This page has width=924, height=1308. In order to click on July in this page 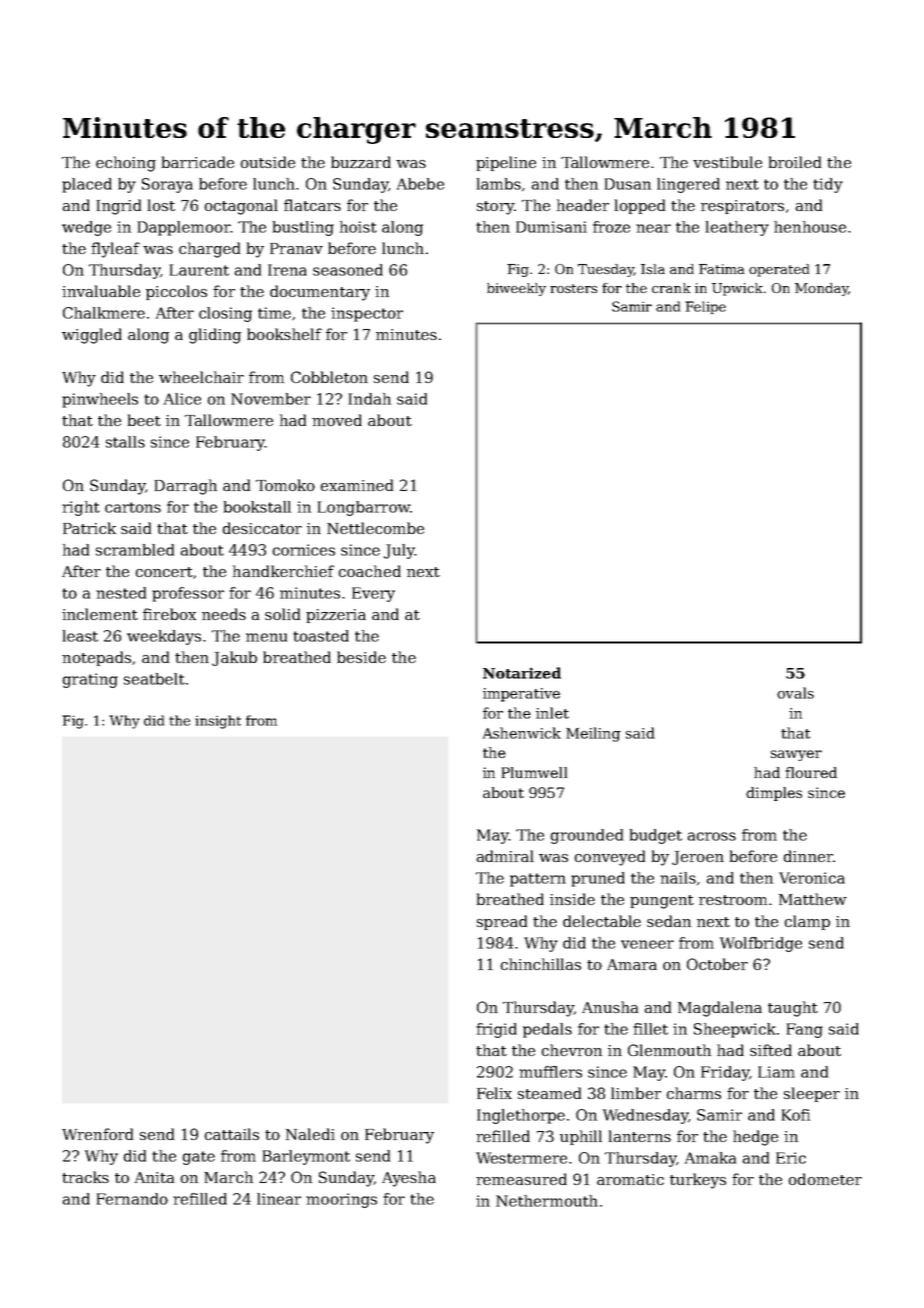, I will do `click(399, 551)`.
